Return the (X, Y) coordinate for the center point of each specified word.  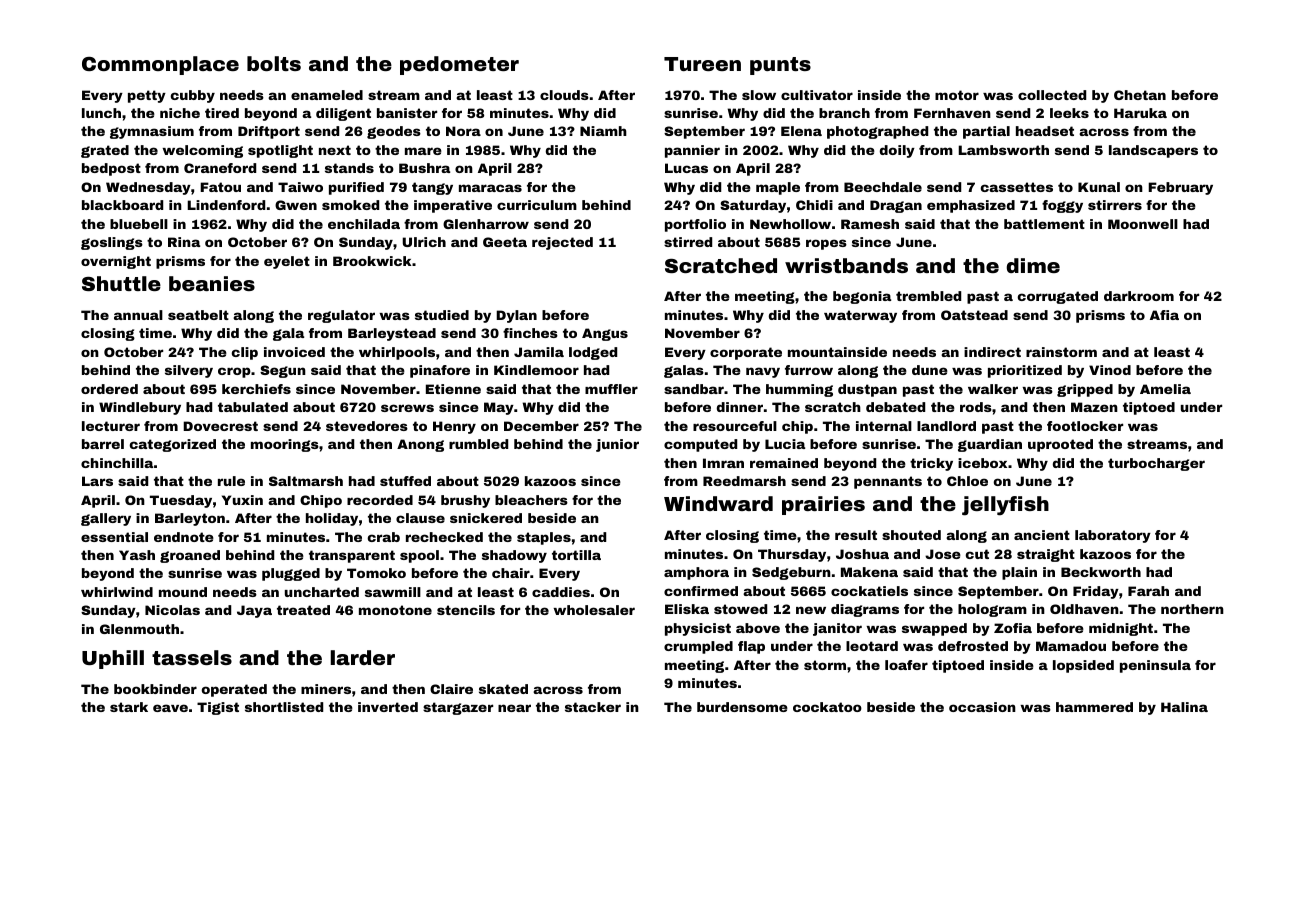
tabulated (253, 407)
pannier (692, 151)
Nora (463, 131)
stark (129, 707)
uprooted (1060, 445)
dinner (740, 407)
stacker (593, 707)
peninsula (1155, 666)
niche (180, 113)
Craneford (220, 168)
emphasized (971, 206)
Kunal (1099, 187)
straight (1046, 555)
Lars (97, 481)
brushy (465, 501)
